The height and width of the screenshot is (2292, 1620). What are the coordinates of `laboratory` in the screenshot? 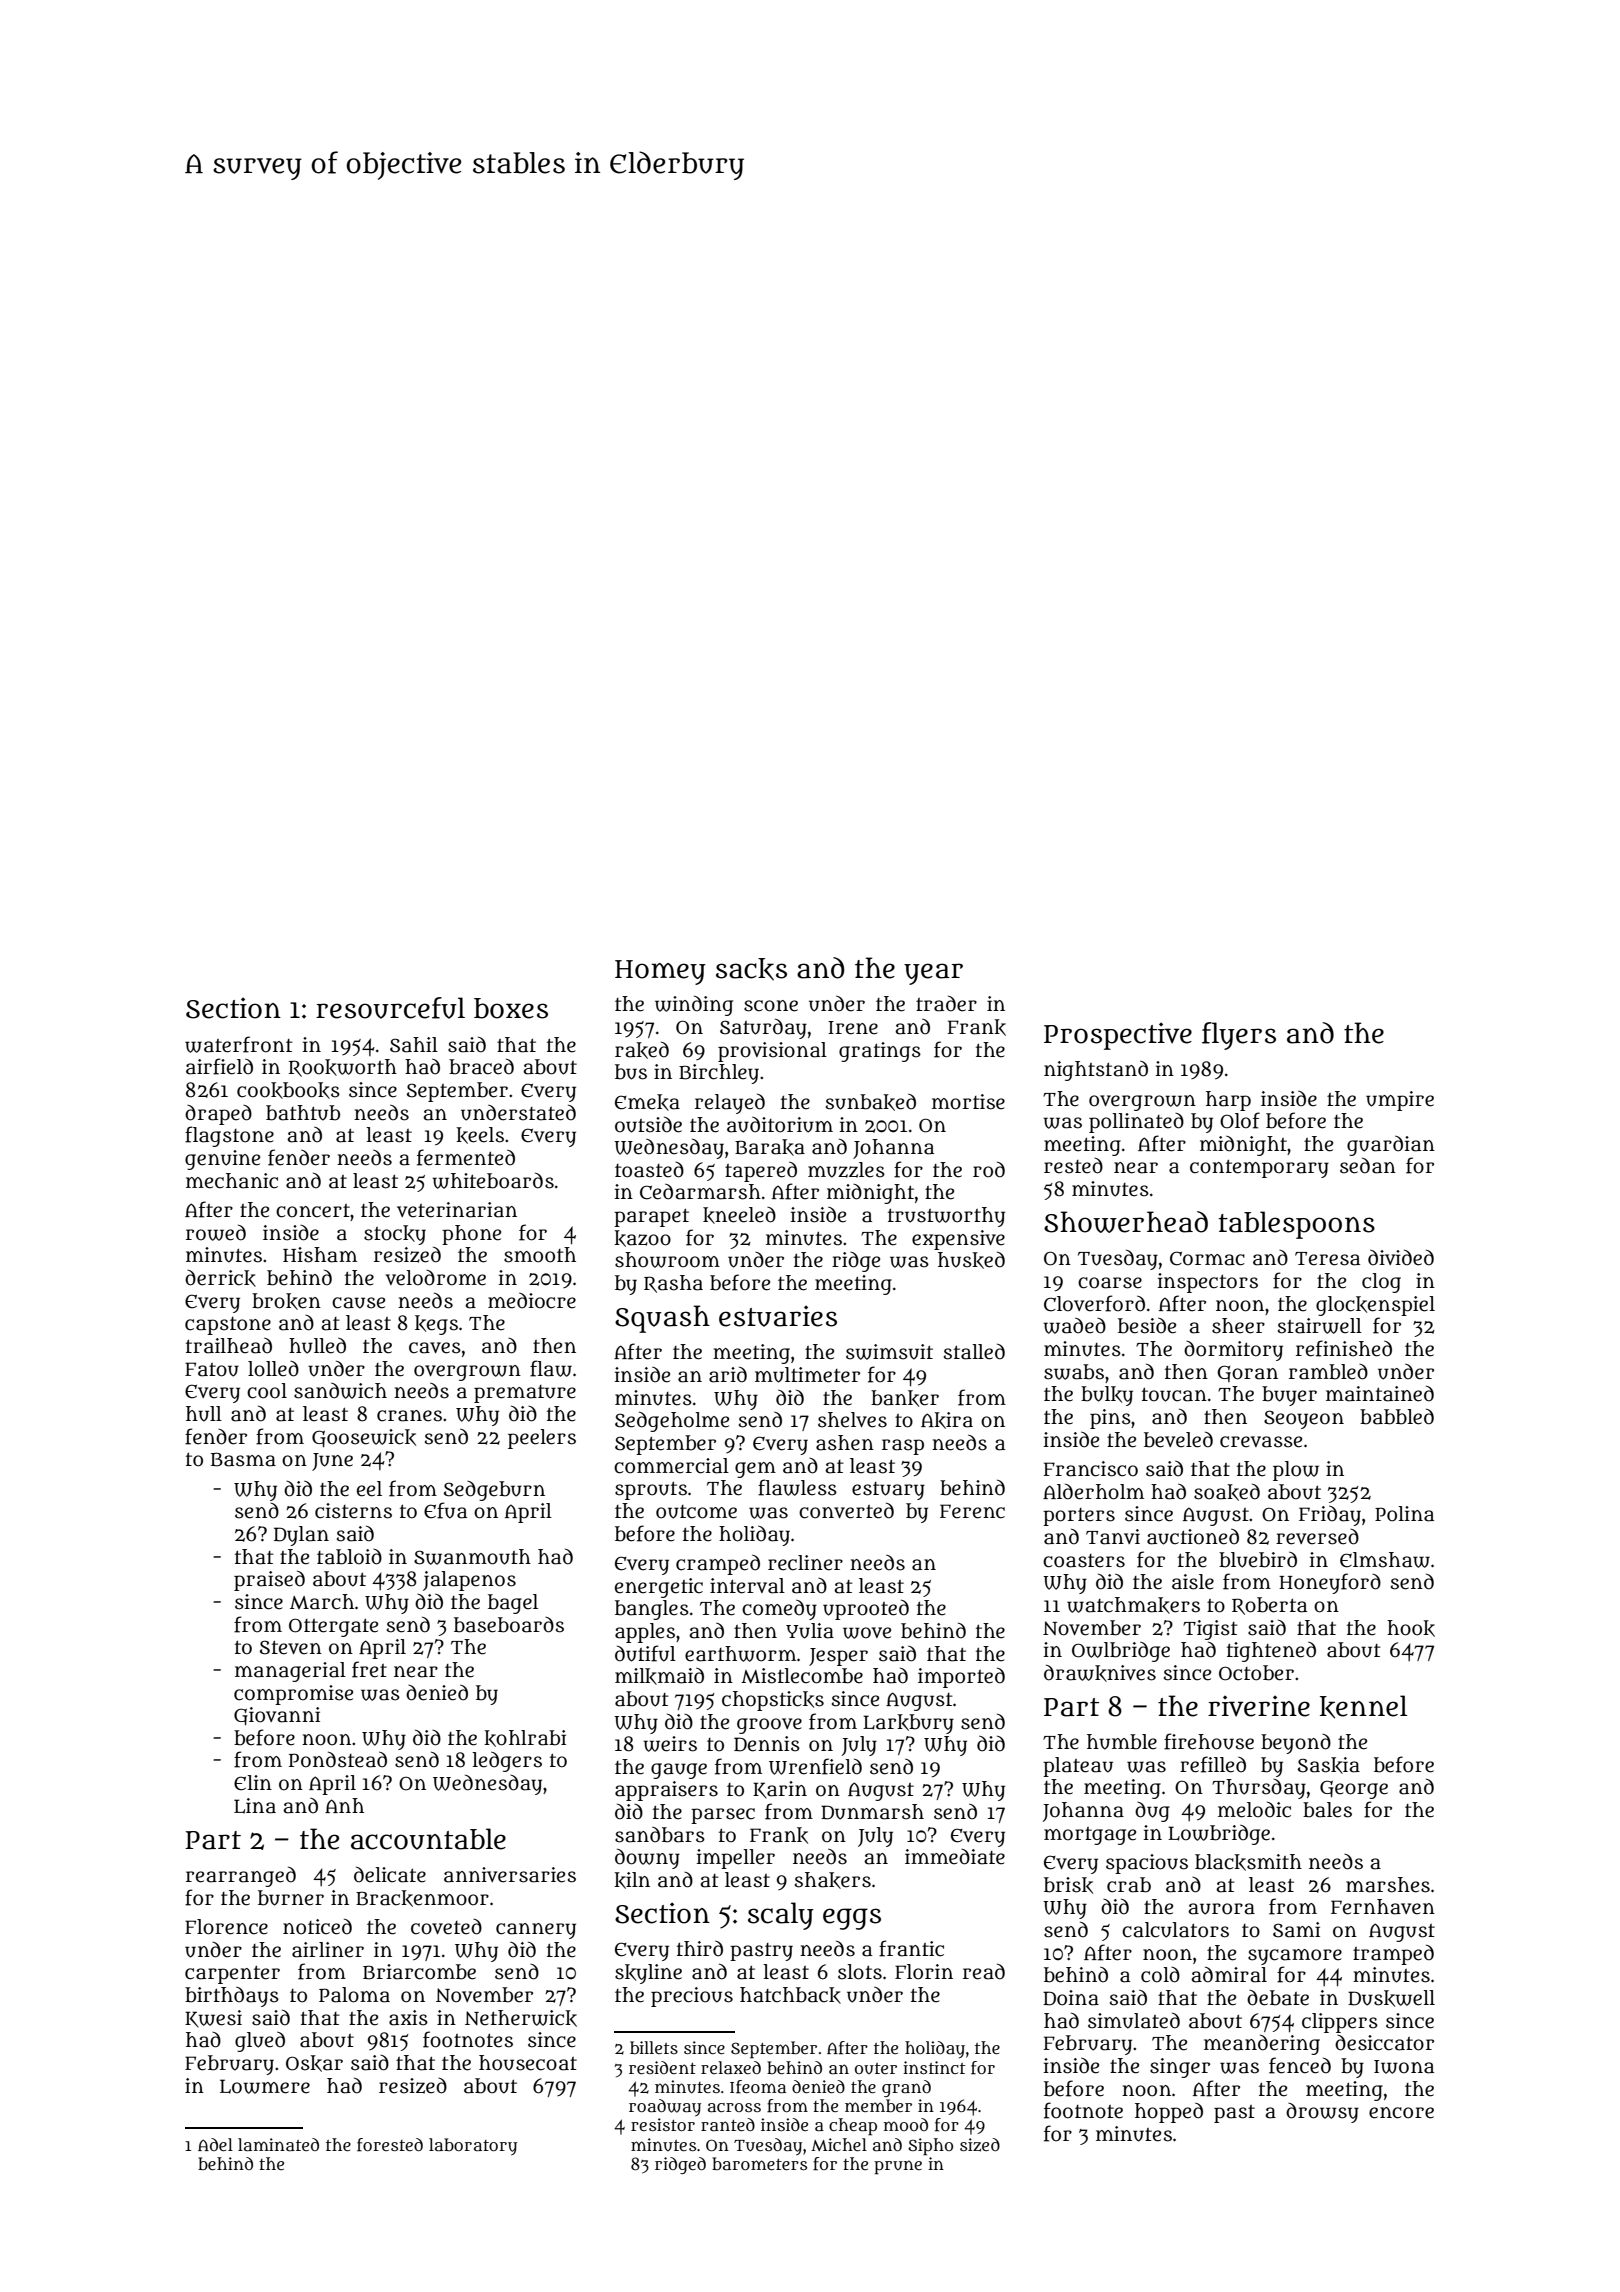 It's located at (473, 2146).
